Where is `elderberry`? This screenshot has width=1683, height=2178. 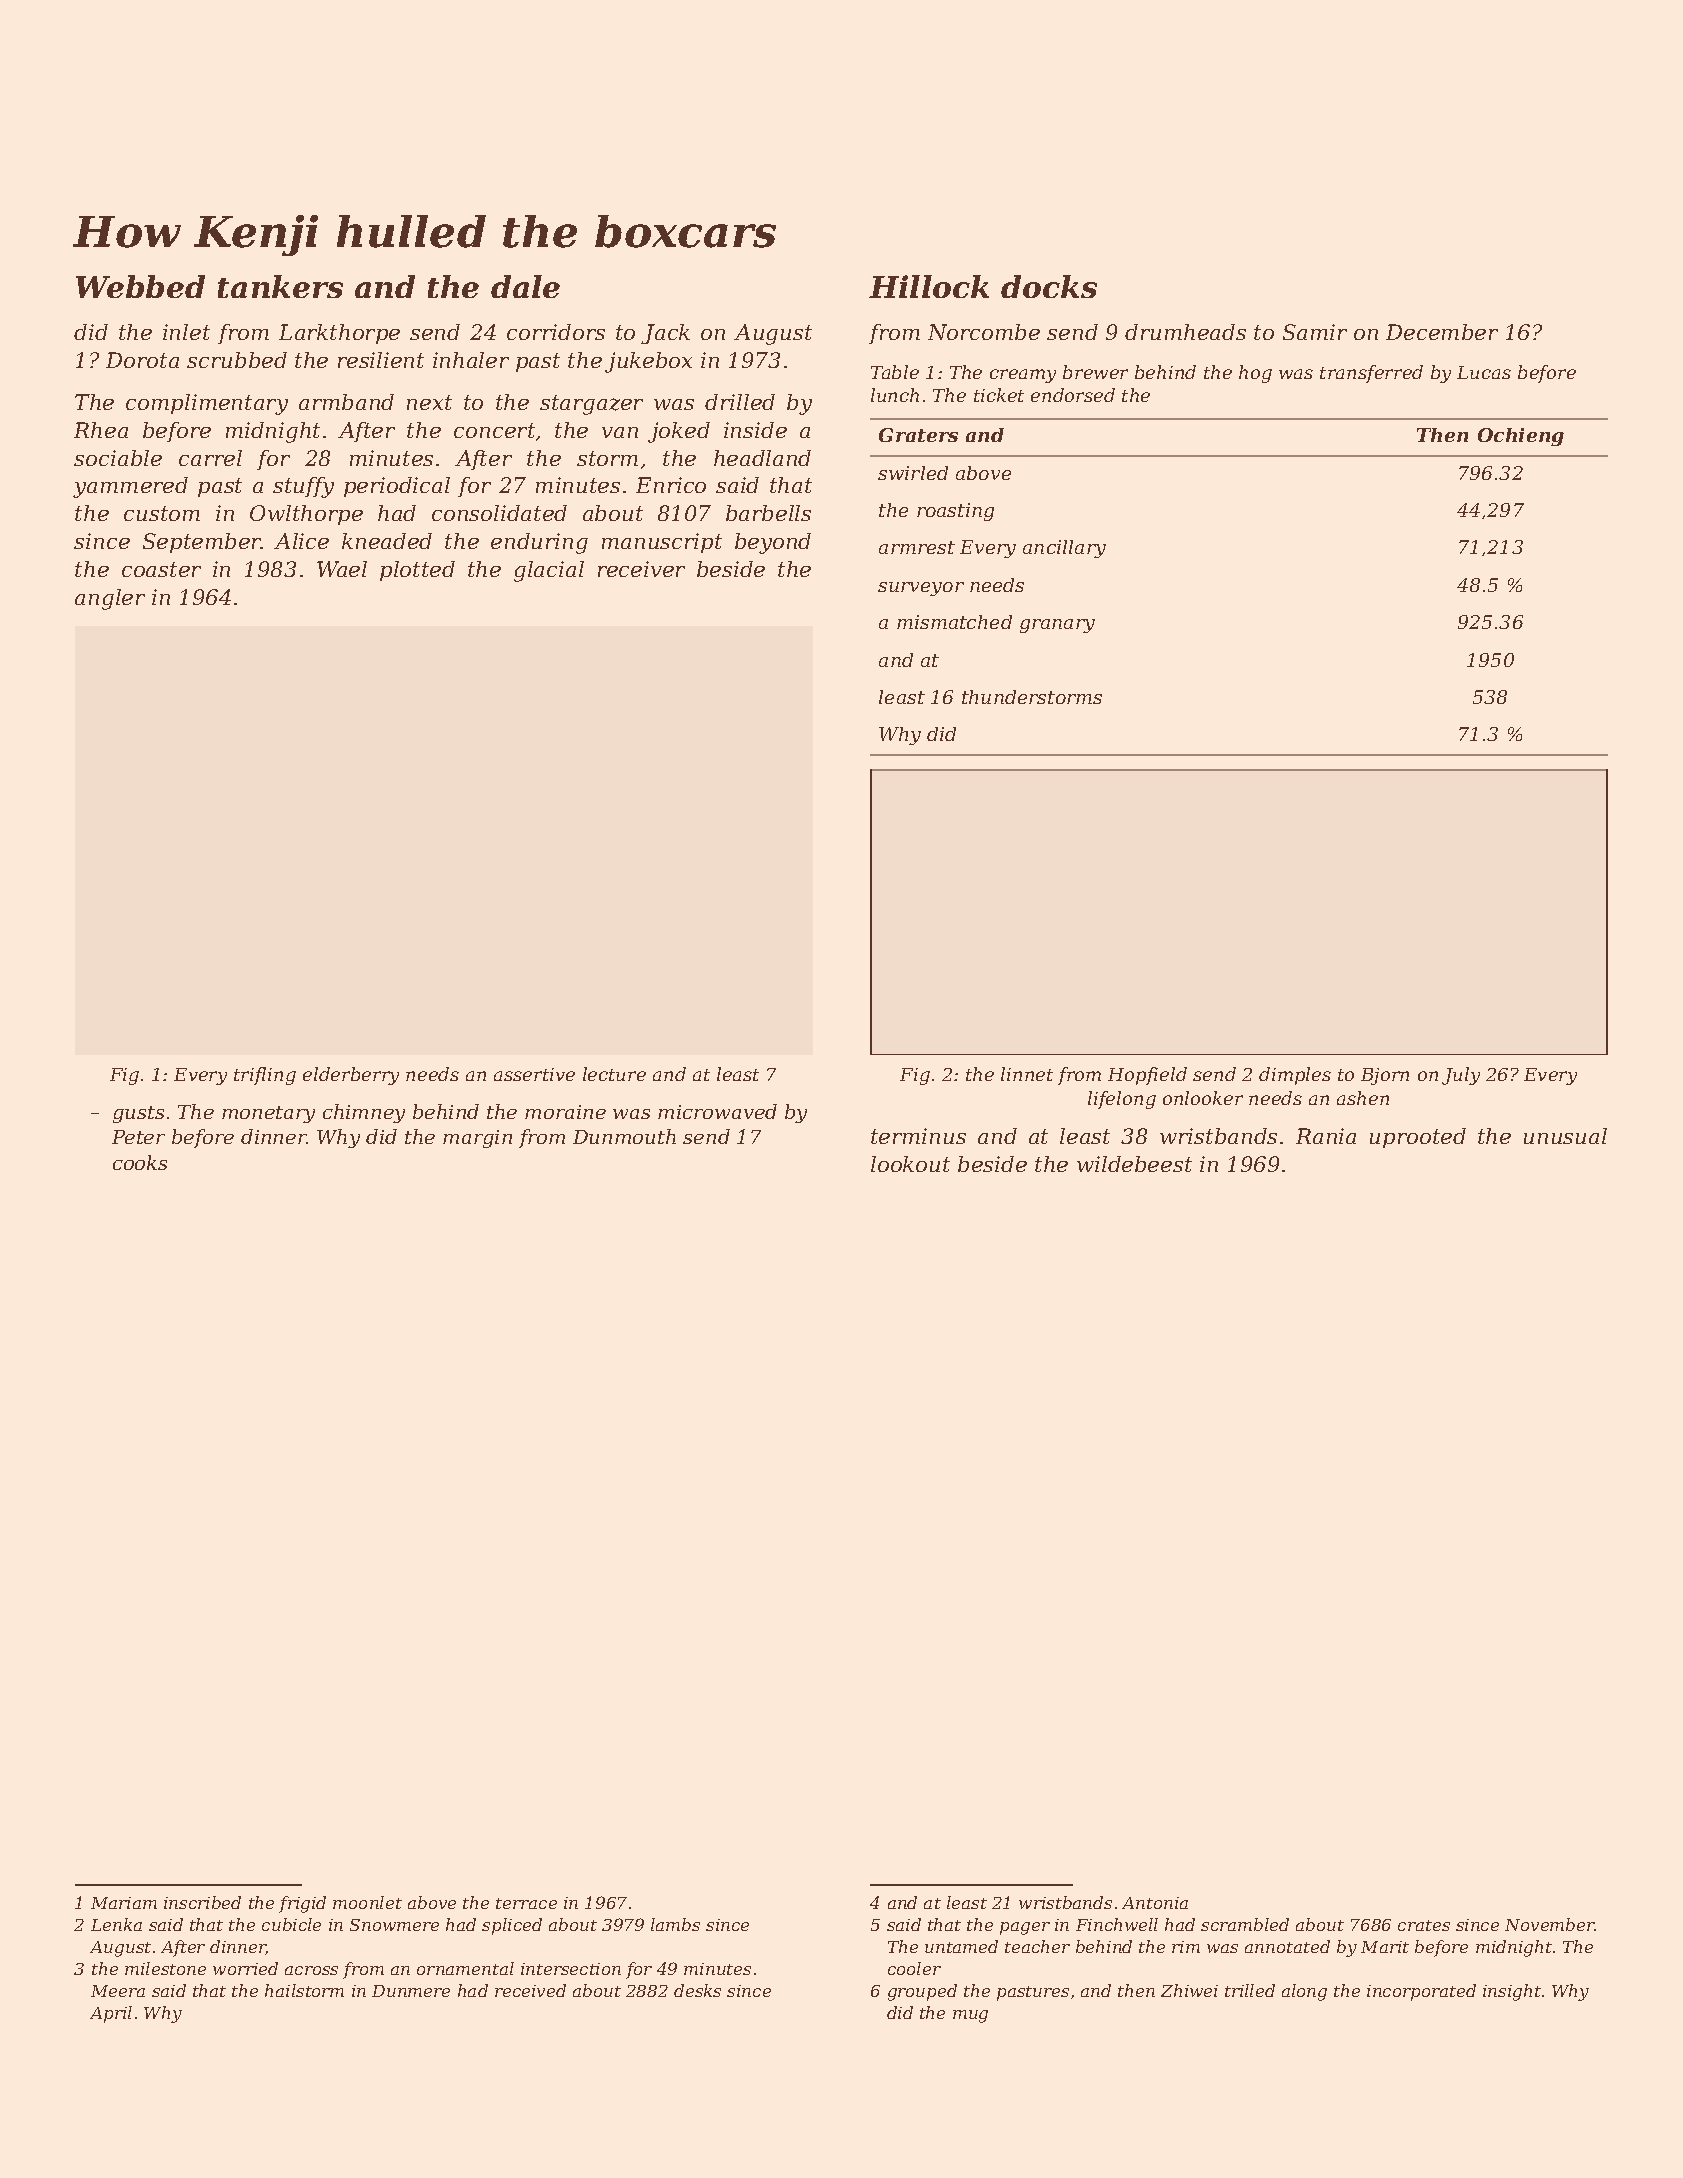
elderberry is located at coordinates (351, 1076).
